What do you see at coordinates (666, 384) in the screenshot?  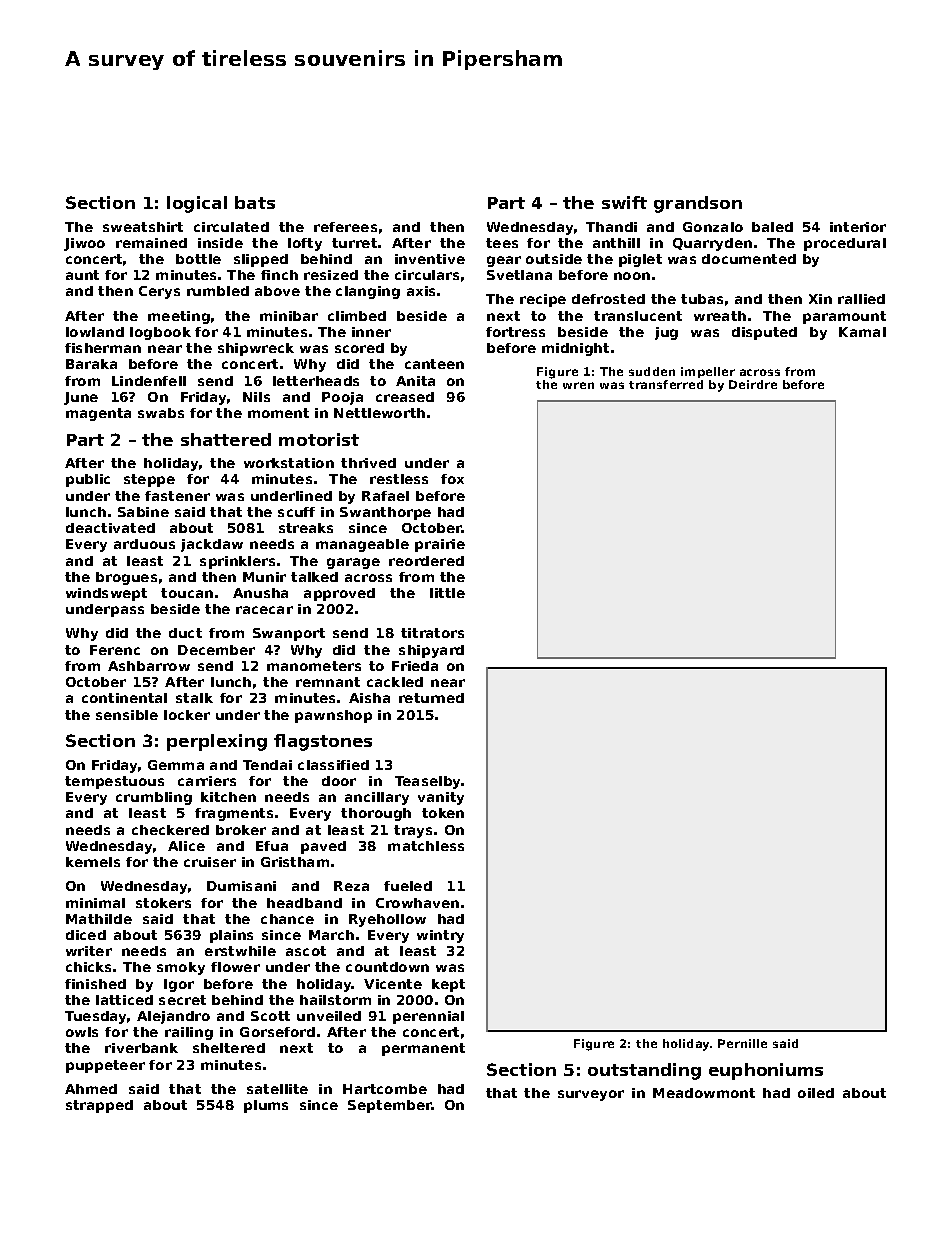 I see `transferred` at bounding box center [666, 384].
